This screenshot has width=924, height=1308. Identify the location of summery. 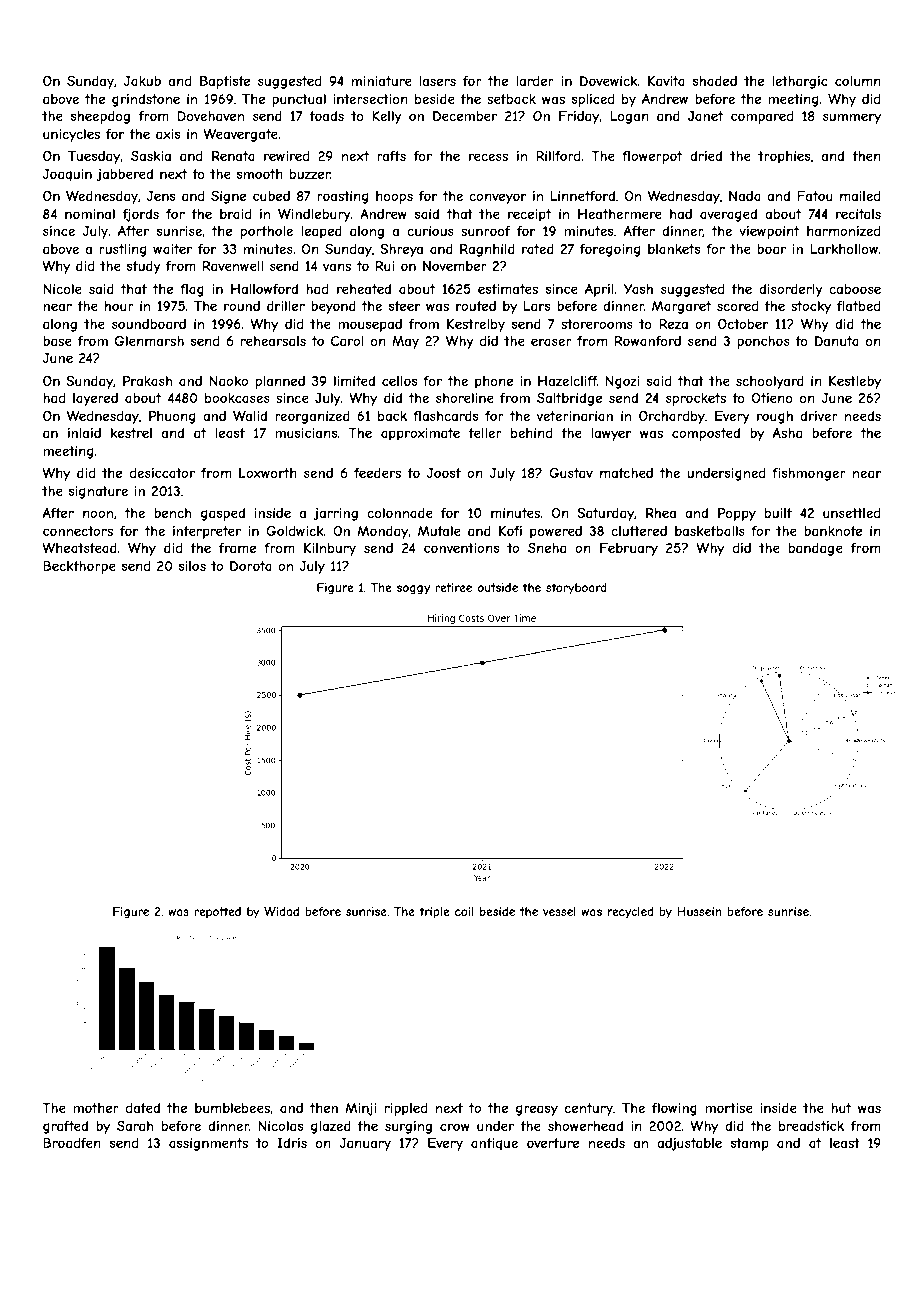
(852, 118).
